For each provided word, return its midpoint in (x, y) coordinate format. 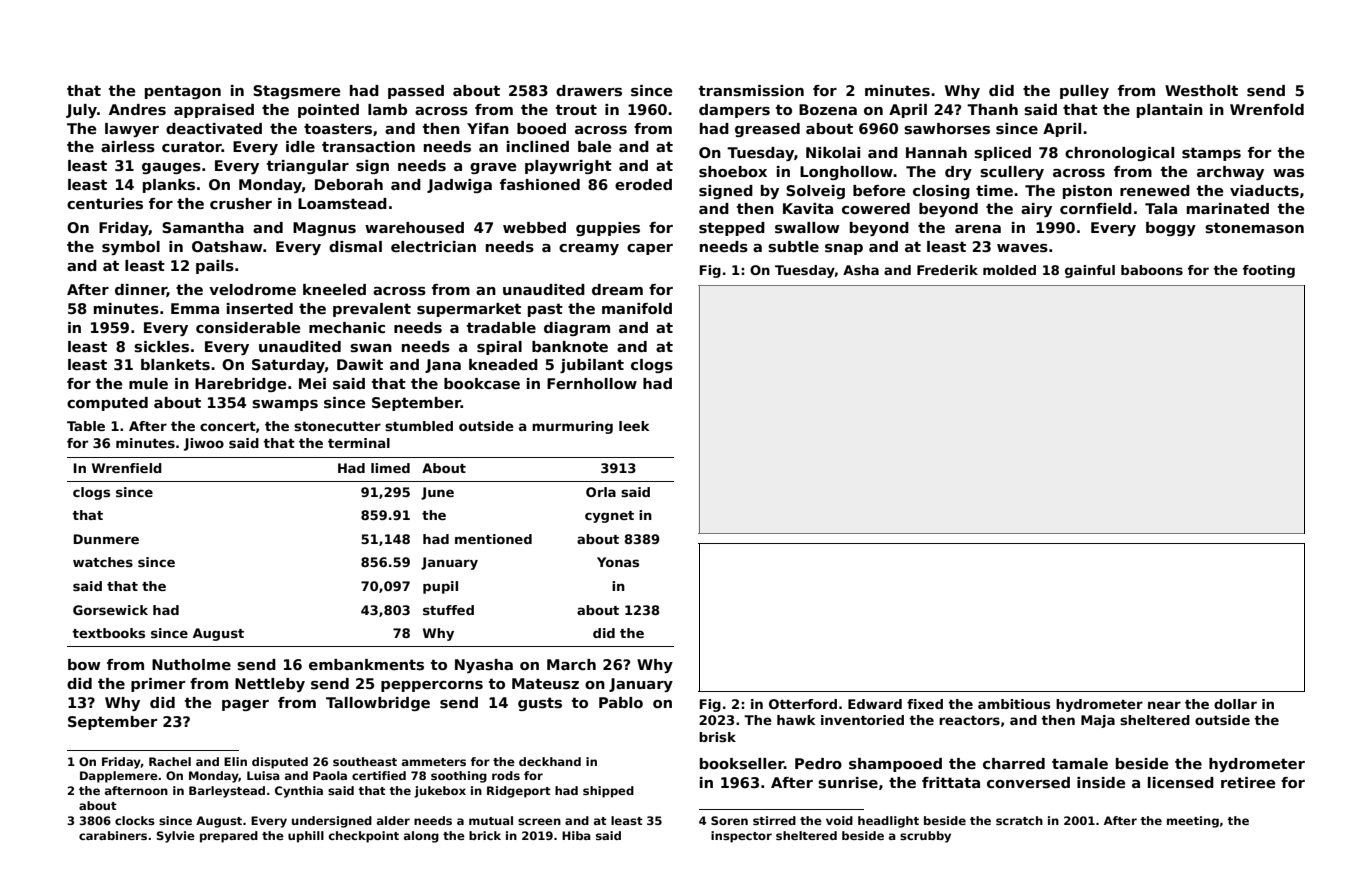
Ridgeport (519, 792)
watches (103, 562)
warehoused (414, 227)
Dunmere (106, 539)
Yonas (618, 562)
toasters (338, 129)
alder (393, 820)
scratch (1019, 820)
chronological (1119, 154)
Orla (601, 492)
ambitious (1014, 704)
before (879, 190)
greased (767, 130)
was (1288, 173)
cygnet (609, 517)
